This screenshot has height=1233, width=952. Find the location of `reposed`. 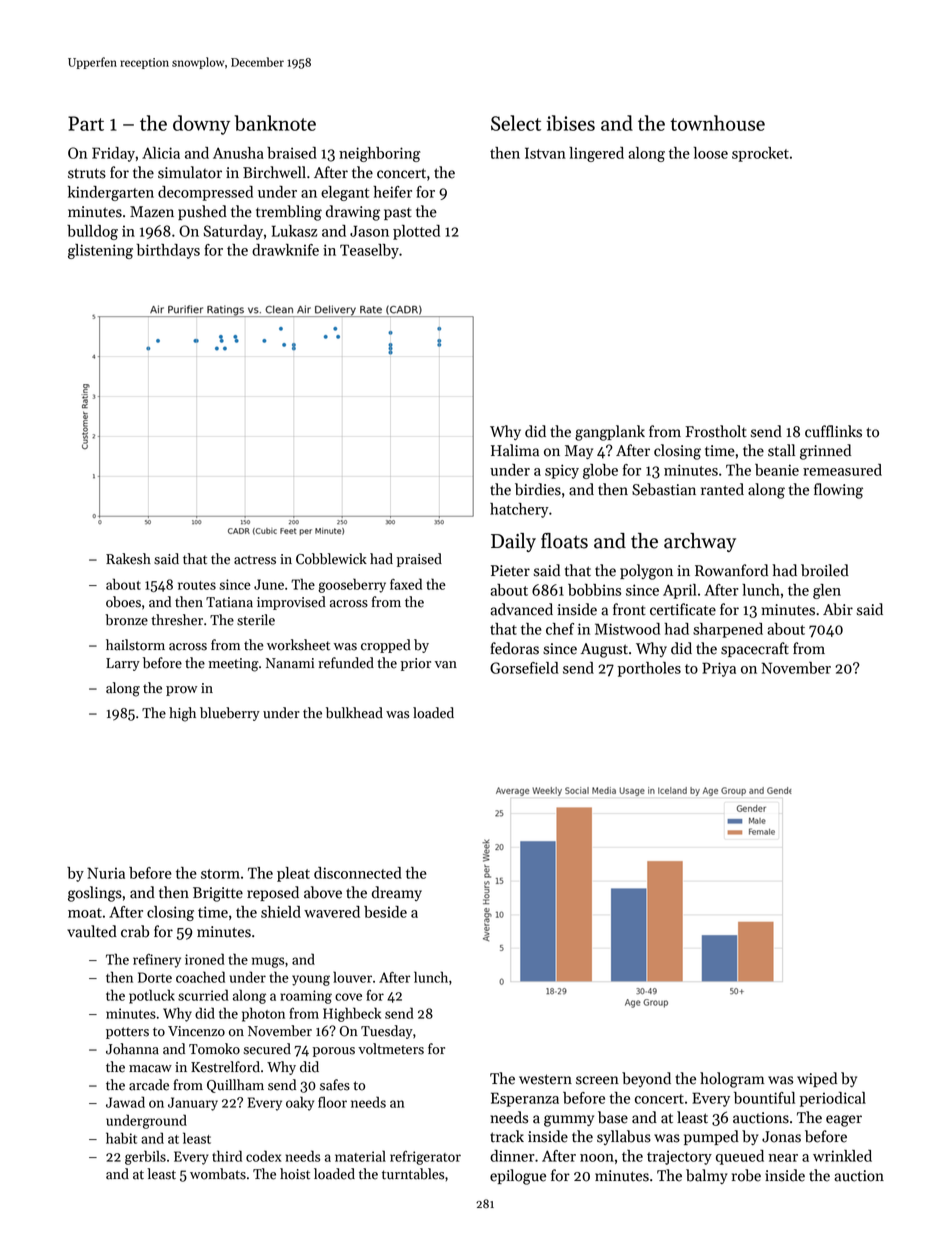

reposed is located at coordinates (273, 893).
